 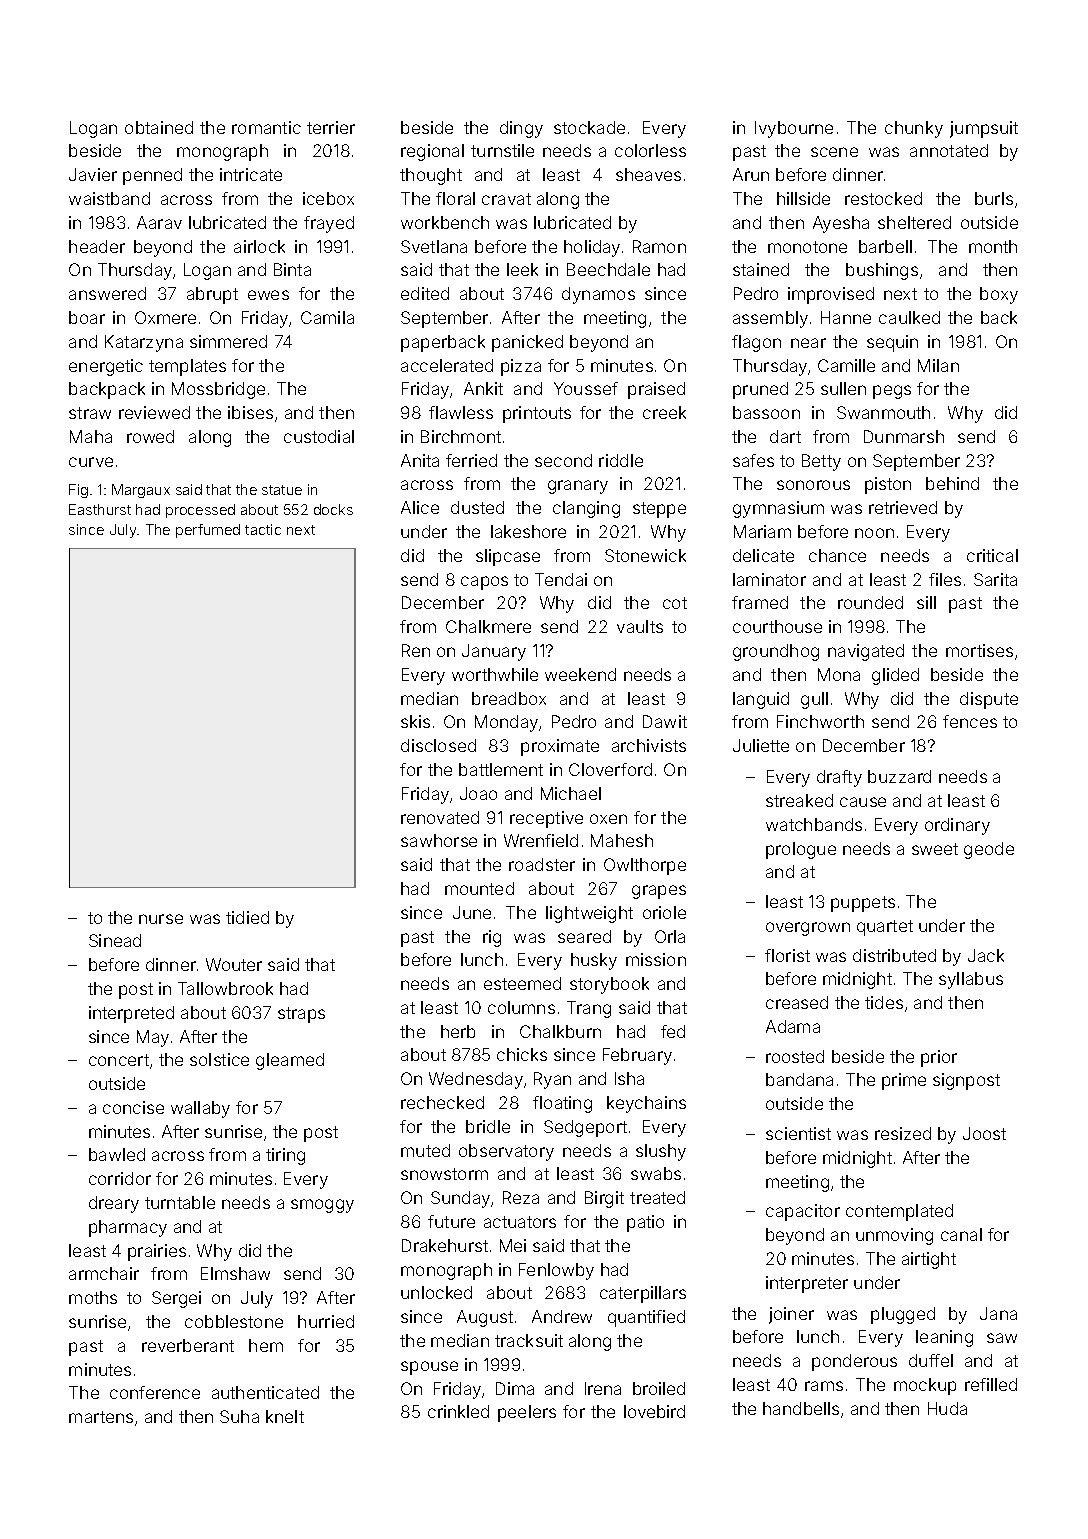 I want to click on refilled, so click(x=991, y=1384).
